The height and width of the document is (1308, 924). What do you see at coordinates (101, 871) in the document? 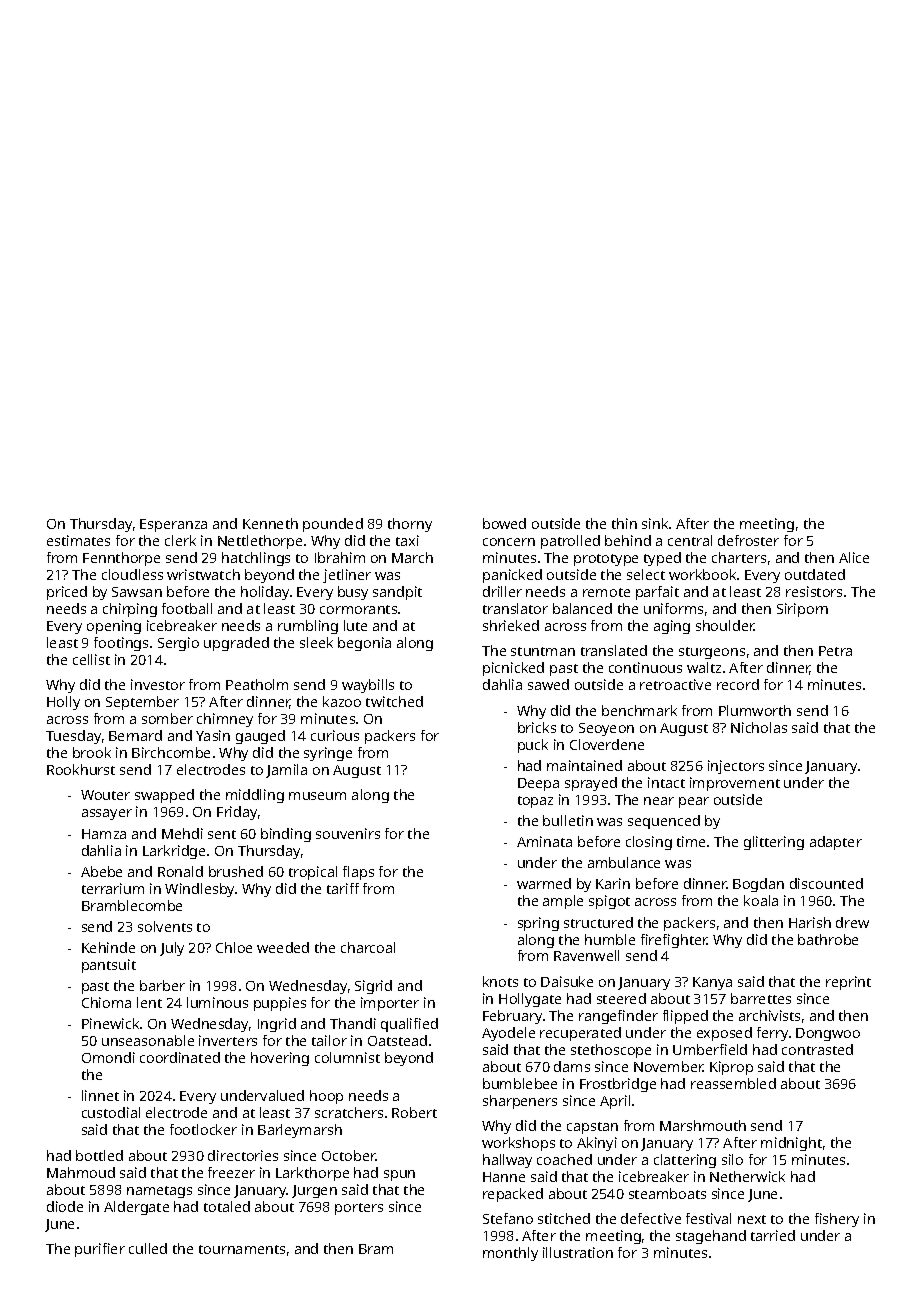
I see `Abebe` at bounding box center [101, 871].
